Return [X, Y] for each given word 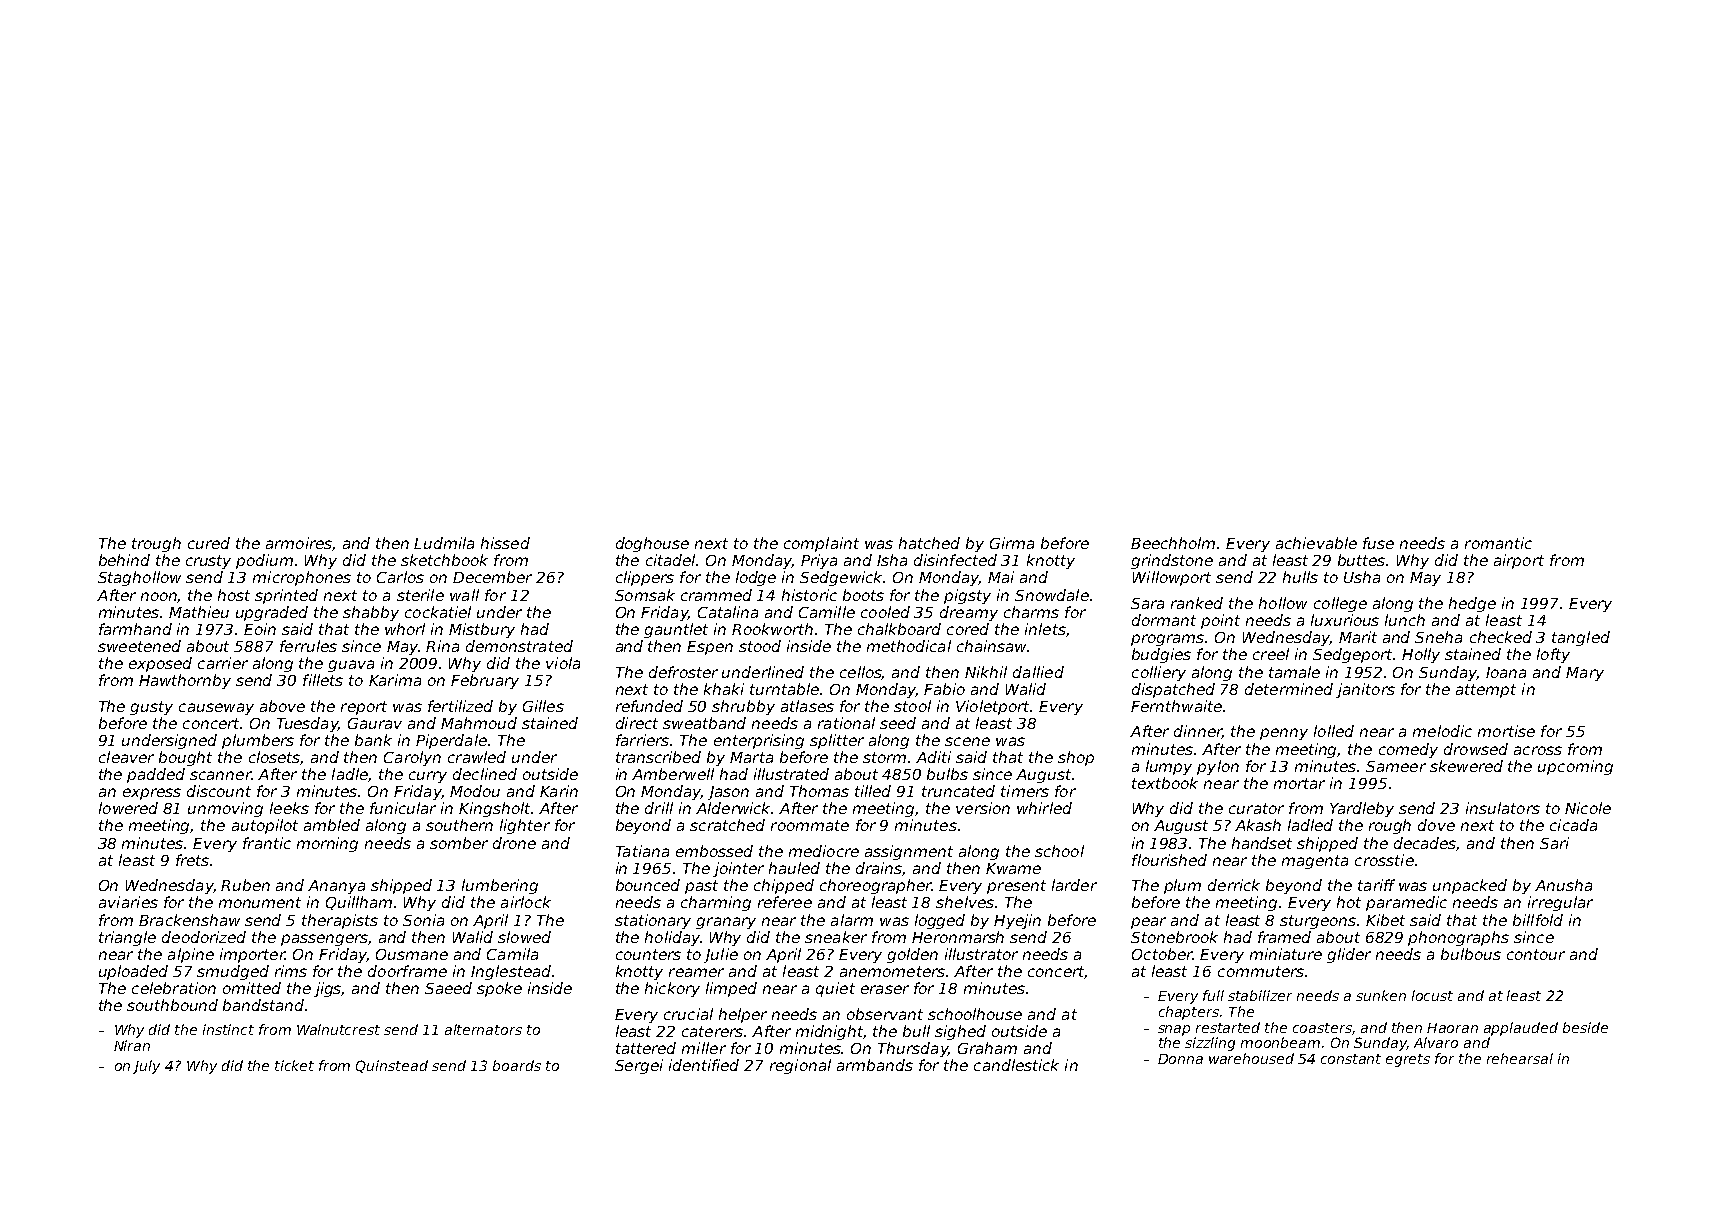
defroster [683, 672]
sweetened [139, 646]
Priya [819, 561]
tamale [1294, 672]
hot [1349, 902]
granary [726, 923]
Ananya [336, 887]
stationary [653, 921]
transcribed [658, 757]
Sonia [423, 920]
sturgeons [1318, 922]
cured [209, 543]
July [146, 1067]
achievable [1316, 543]
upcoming [1575, 767]
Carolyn [412, 758]
